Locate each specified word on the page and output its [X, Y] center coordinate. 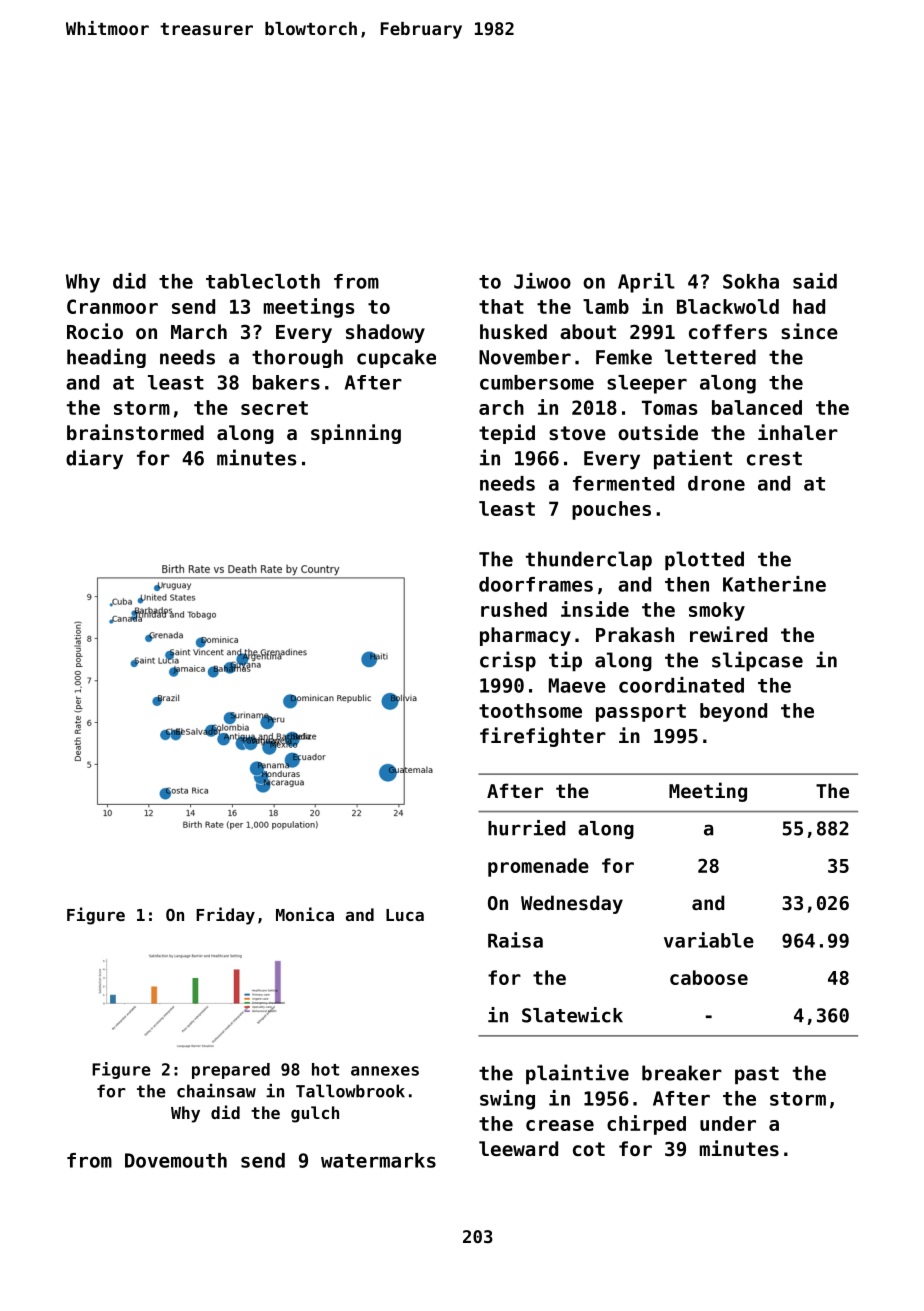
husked [513, 332]
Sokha [751, 281]
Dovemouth [176, 1160]
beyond [733, 712]
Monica [305, 914]
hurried [526, 828]
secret [274, 408]
